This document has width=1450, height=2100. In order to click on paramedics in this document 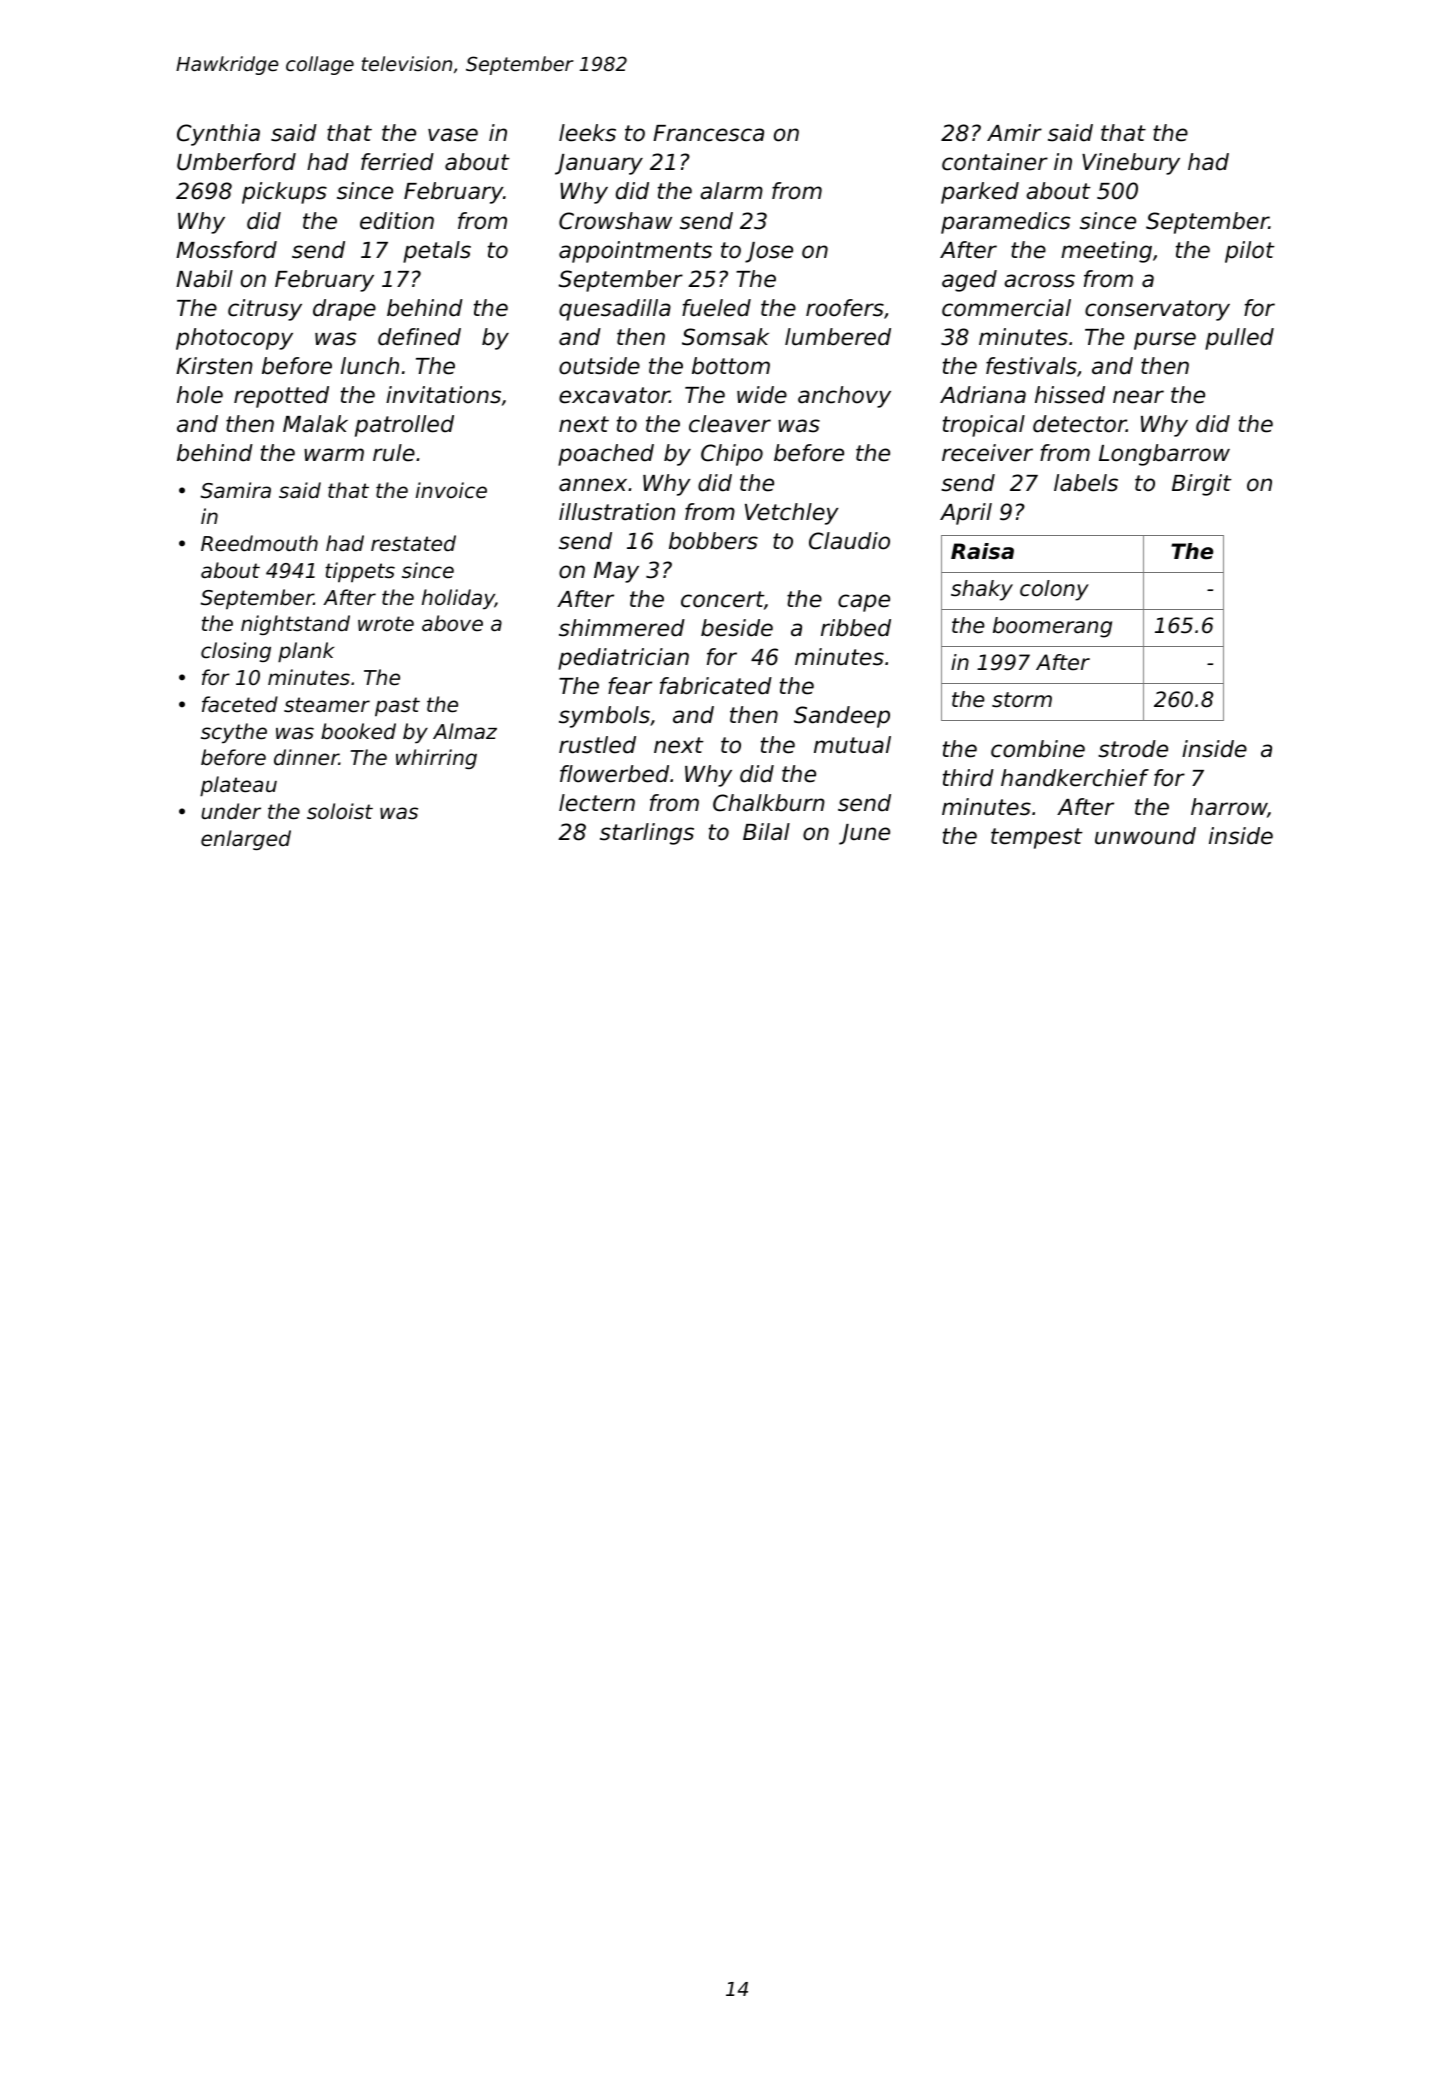, I will do `click(1005, 223)`.
